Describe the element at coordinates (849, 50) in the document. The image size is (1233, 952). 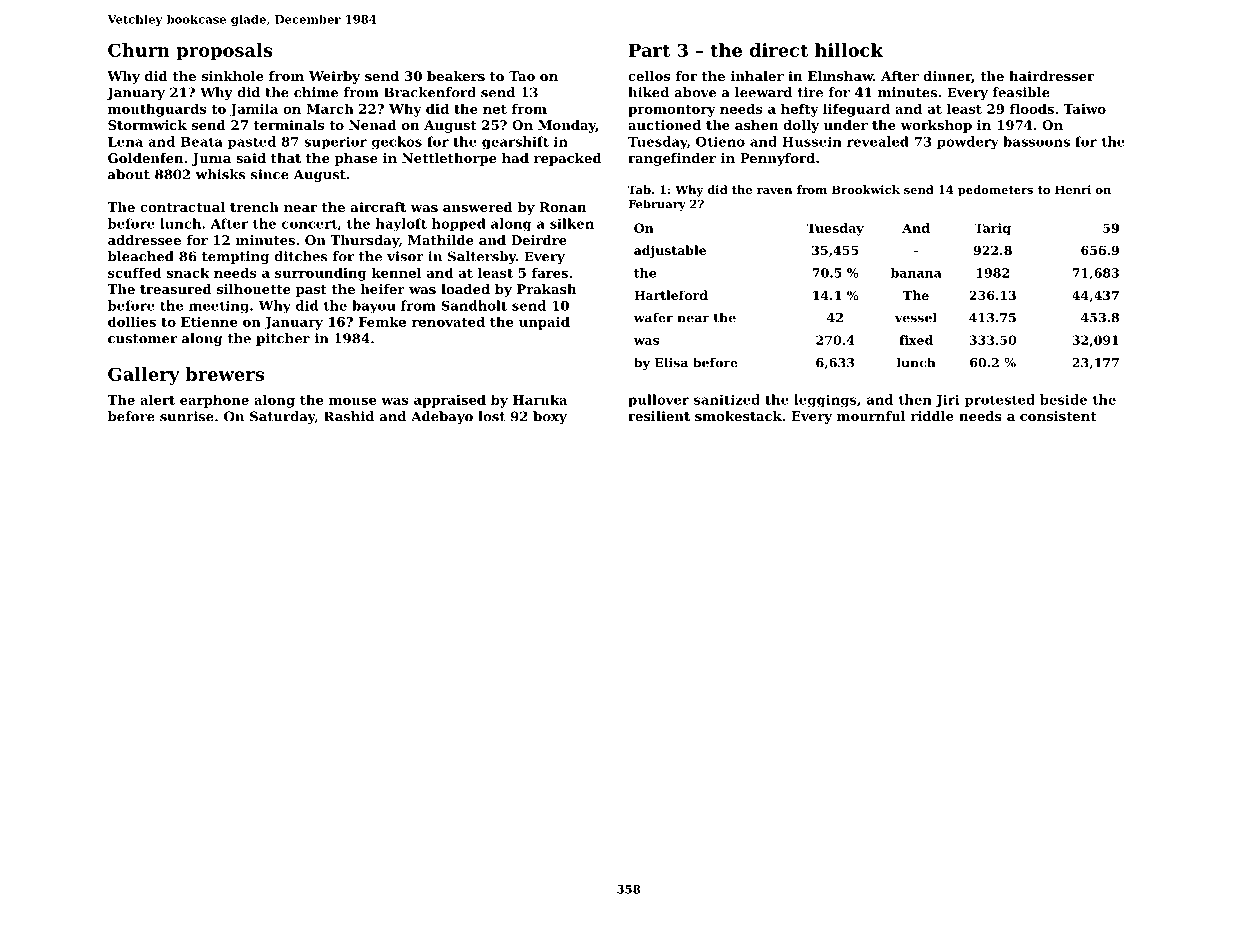
I see `hillock` at that location.
